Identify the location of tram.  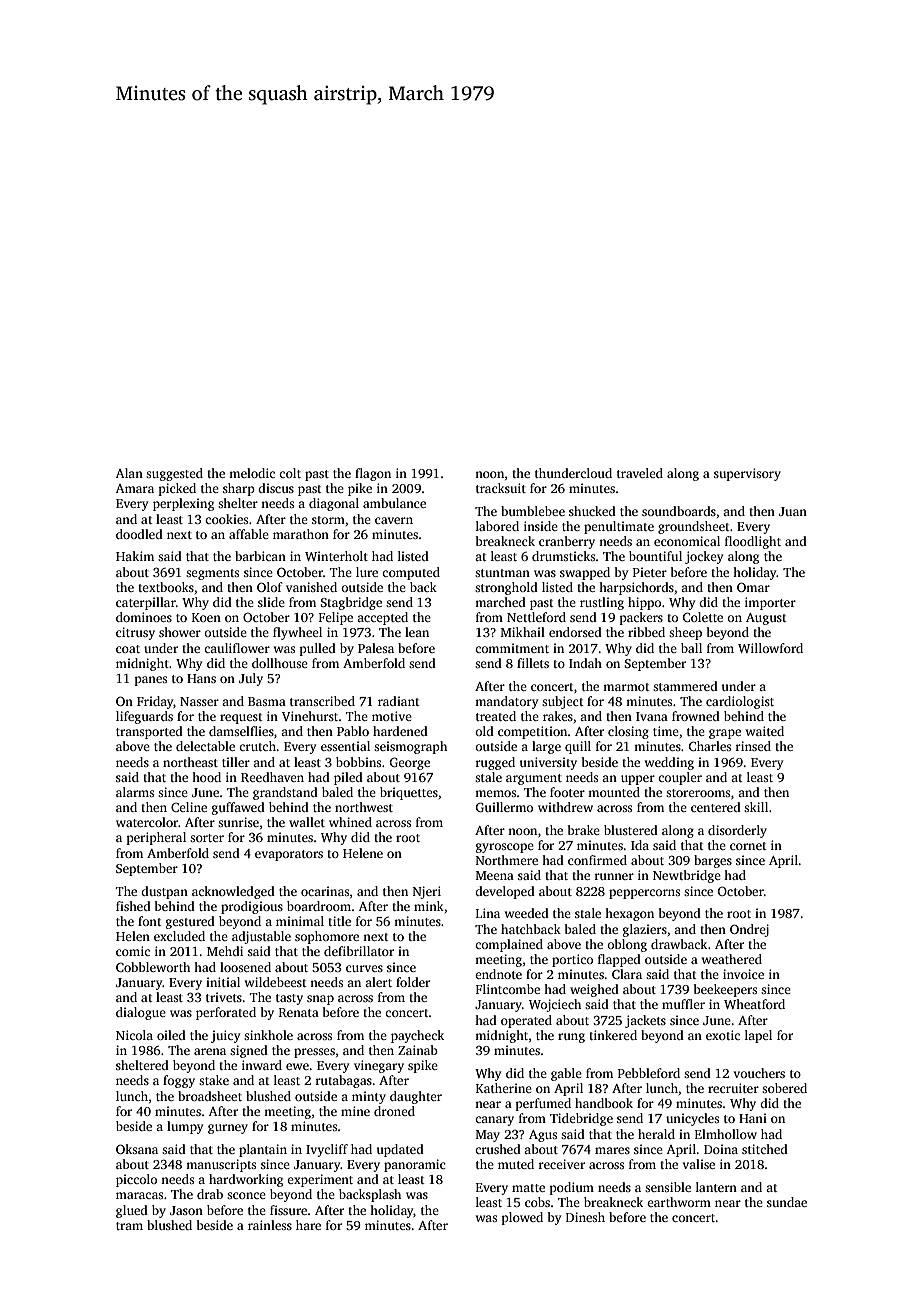
(129, 1226).
